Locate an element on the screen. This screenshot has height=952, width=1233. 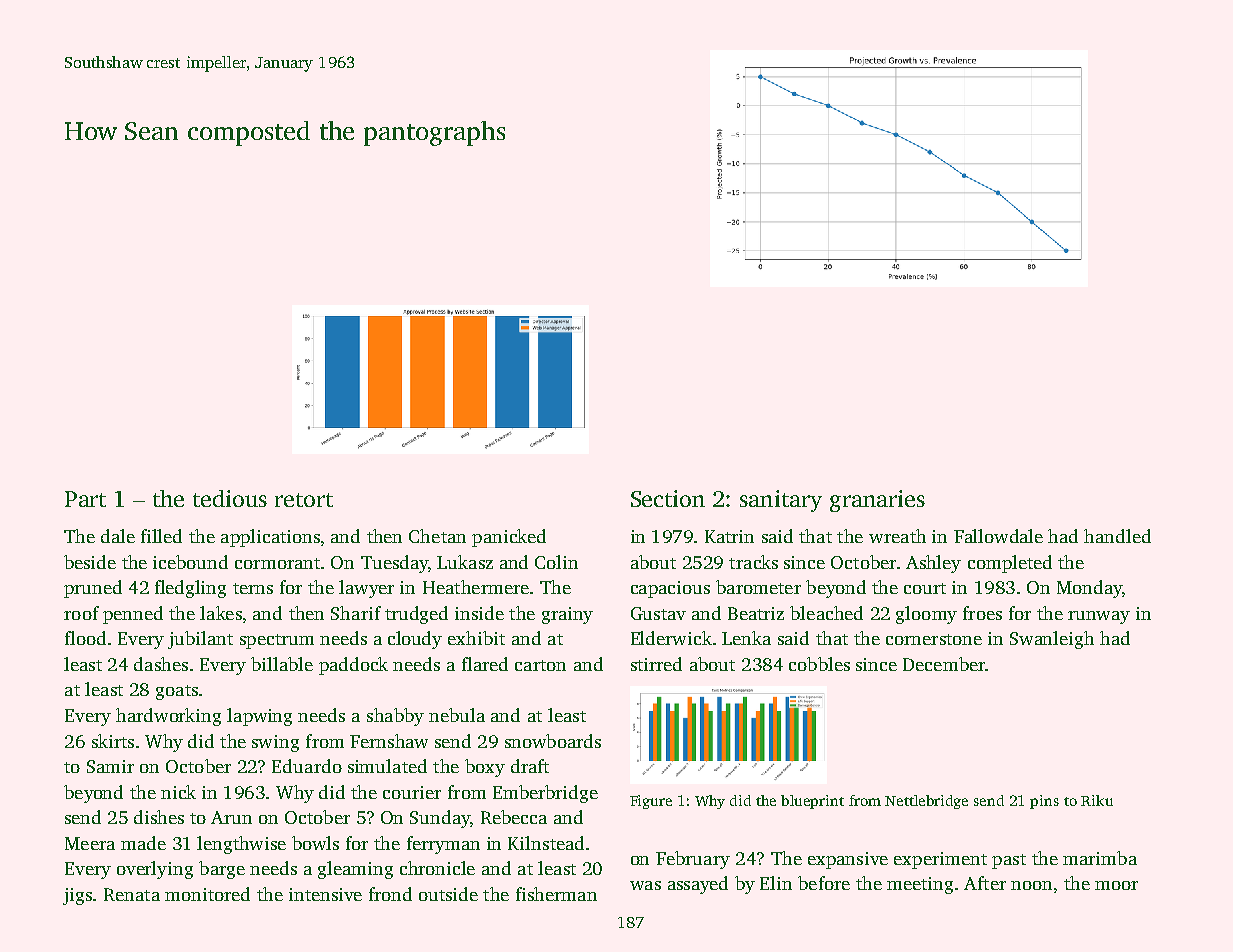
billable is located at coordinates (282, 664).
